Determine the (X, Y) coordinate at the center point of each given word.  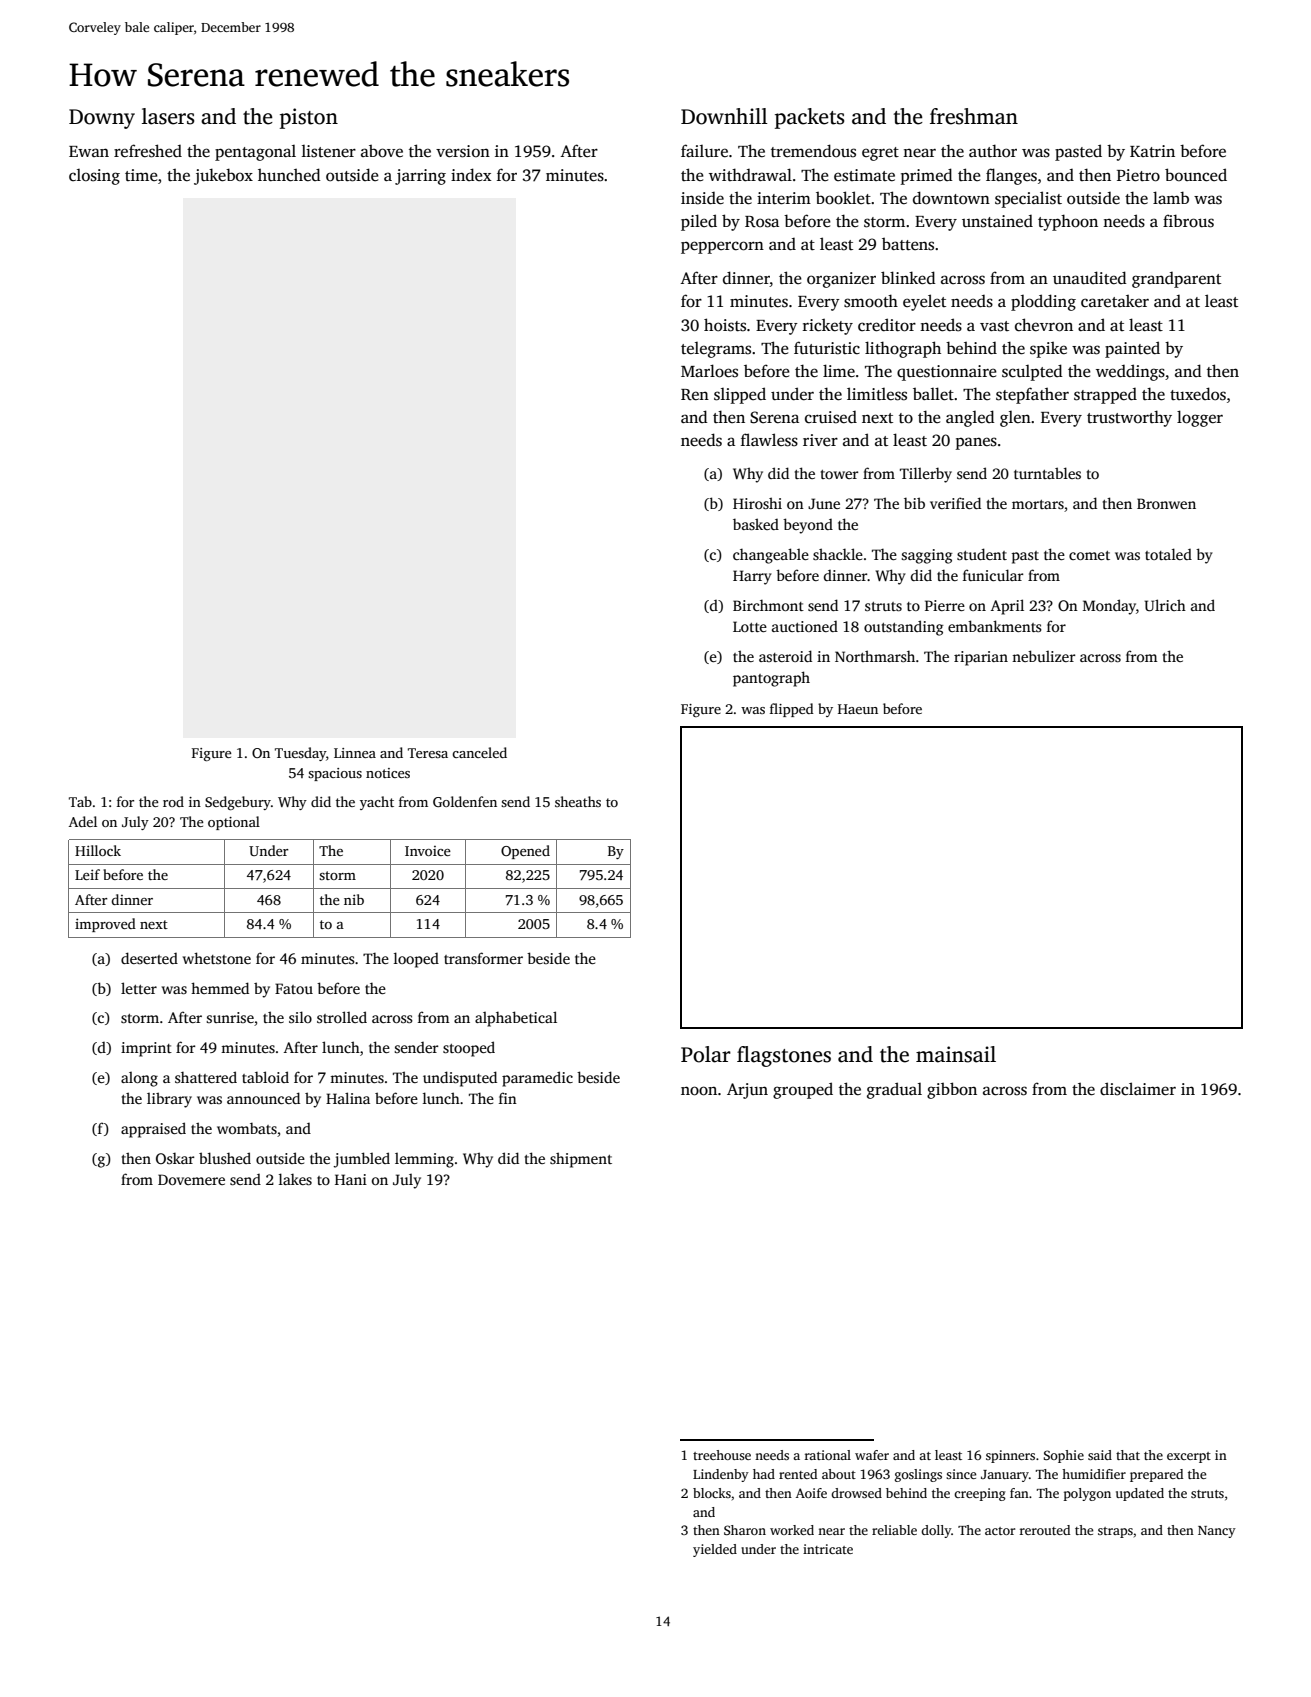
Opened (525, 852)
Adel (83, 821)
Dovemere (191, 1179)
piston (309, 118)
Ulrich (1165, 605)
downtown (951, 198)
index (471, 174)
